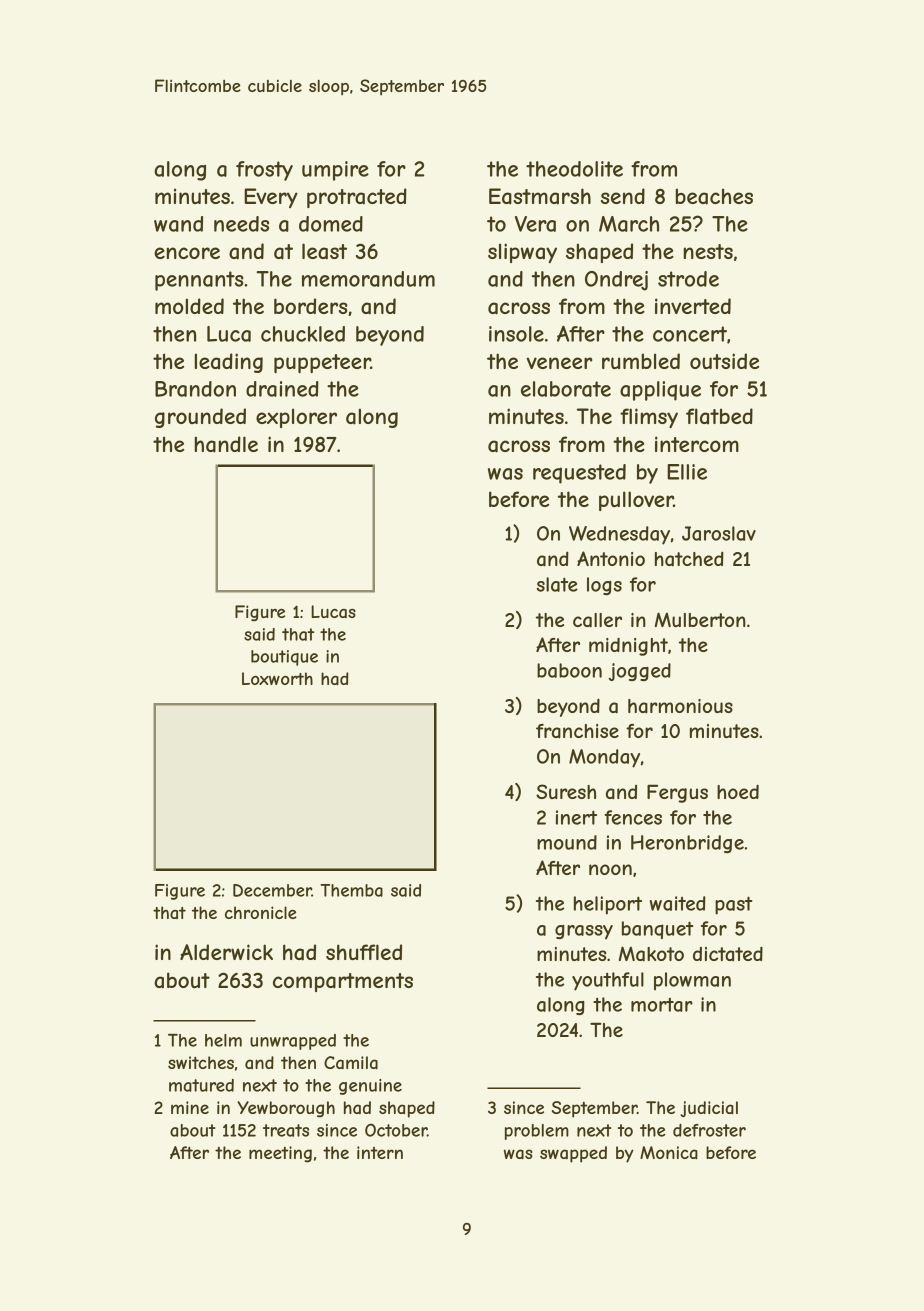 The width and height of the image is (924, 1311). Describe the element at coordinates (574, 169) in the image. I see `theodolite` at that location.
